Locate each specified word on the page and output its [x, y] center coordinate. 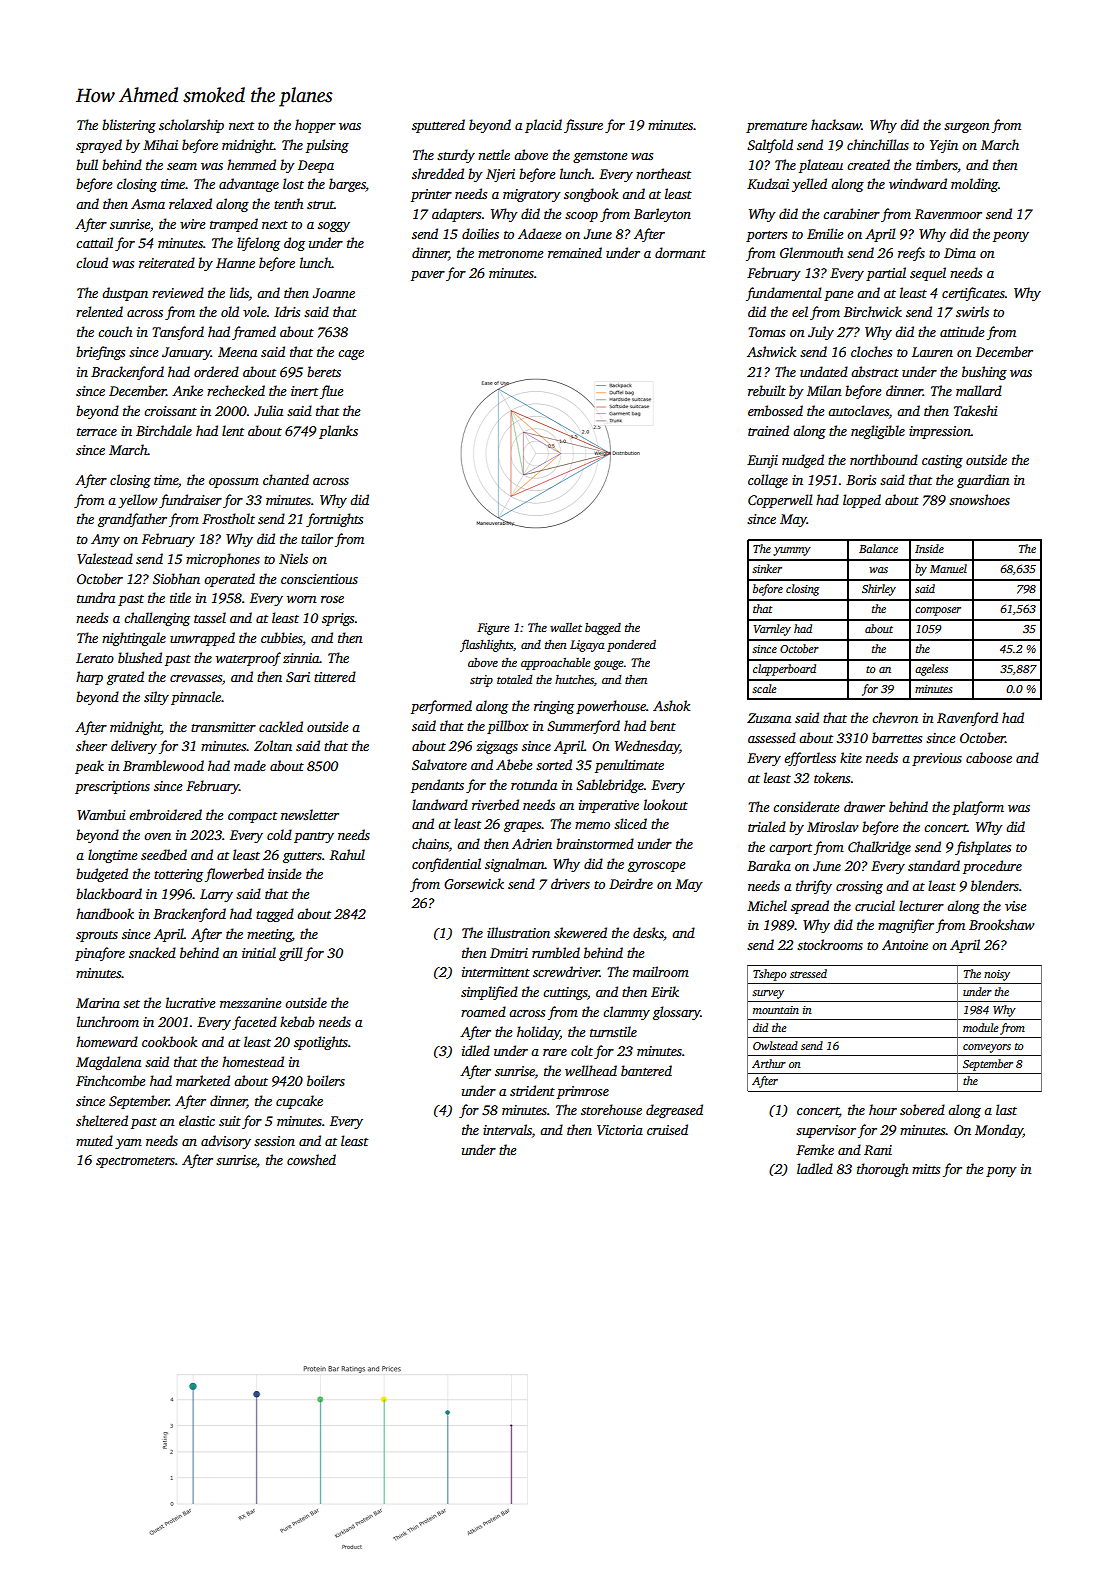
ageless [931, 670]
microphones [223, 560]
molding [974, 185]
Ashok [671, 705]
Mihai [160, 144]
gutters [302, 857]
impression [940, 432]
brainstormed [595, 843]
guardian [983, 481]
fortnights [334, 520]
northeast [663, 173]
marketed [203, 1080]
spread [810, 907]
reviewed [178, 292]
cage [351, 355]
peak [89, 767]
